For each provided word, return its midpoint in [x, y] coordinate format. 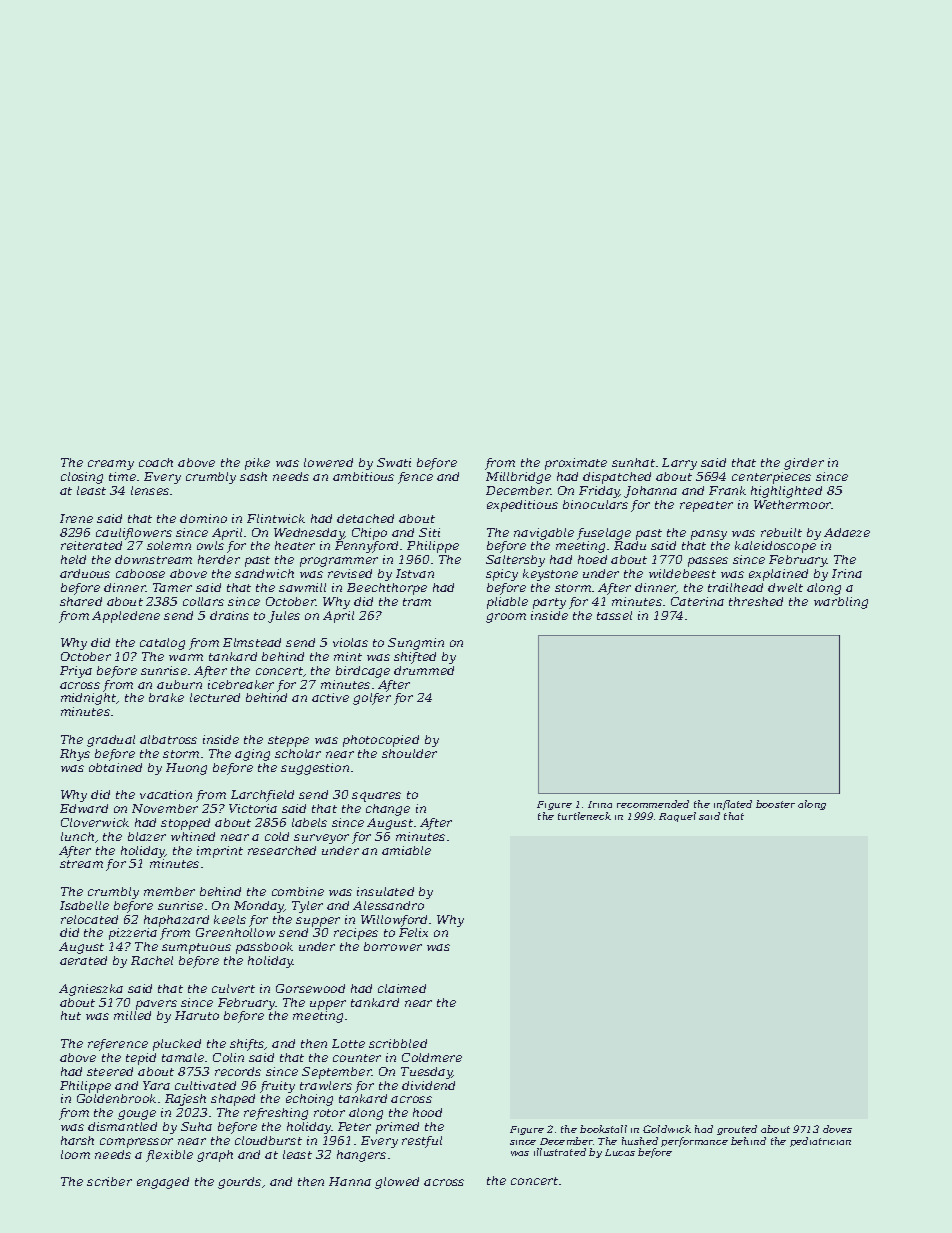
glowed [397, 1183]
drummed [424, 670]
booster [775, 804]
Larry [679, 464]
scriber [109, 1181]
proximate [576, 464]
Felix [413, 932]
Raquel [677, 817]
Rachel [152, 960]
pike [257, 464]
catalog [162, 644]
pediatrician [820, 1142]
